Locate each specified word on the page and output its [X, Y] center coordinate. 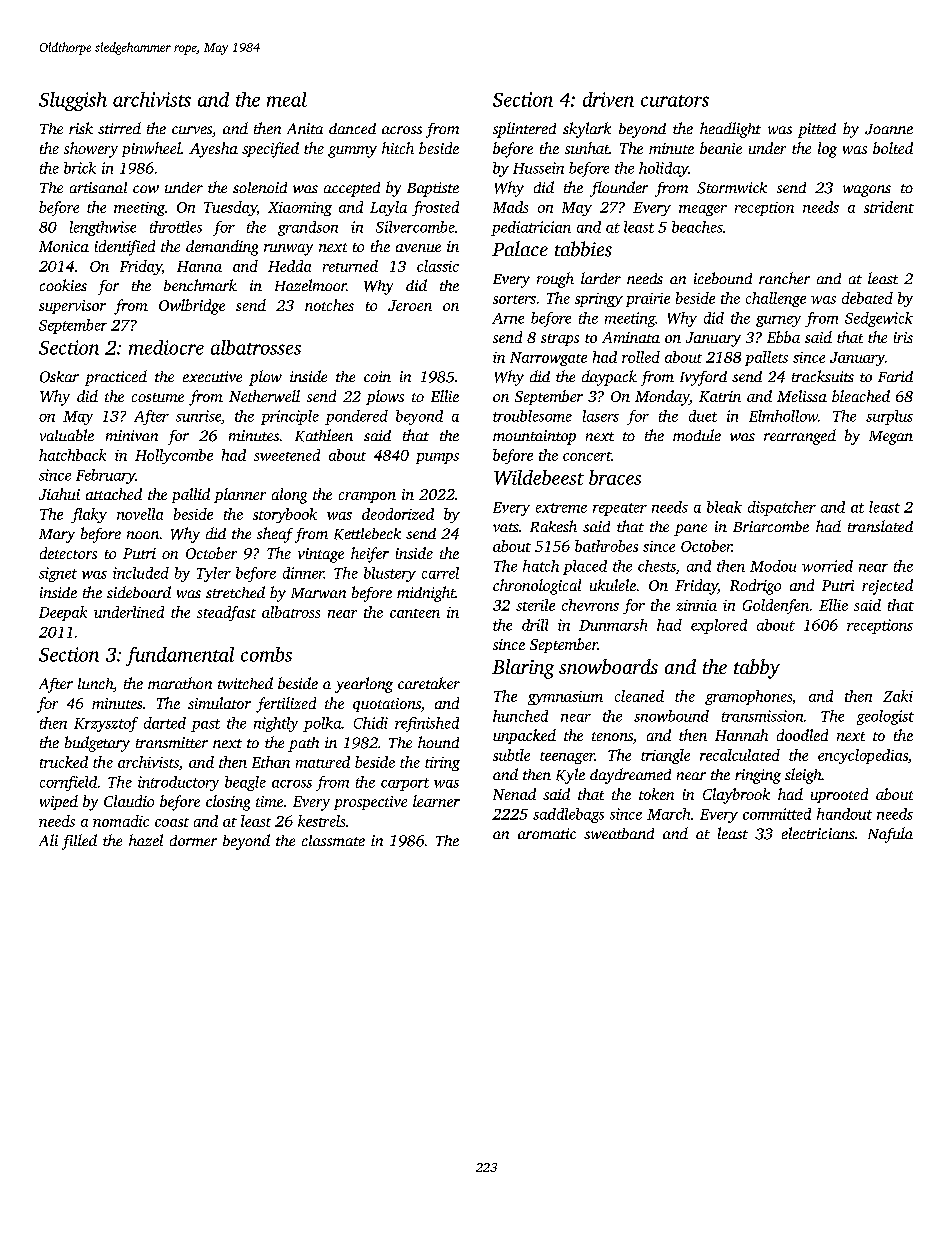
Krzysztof [106, 724]
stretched [235, 592]
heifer [370, 555]
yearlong [364, 685]
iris [903, 337]
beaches [697, 227]
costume [158, 397]
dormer [193, 840]
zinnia [696, 605]
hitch [398, 148]
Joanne [889, 129]
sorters [514, 299]
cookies [63, 285]
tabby [757, 669]
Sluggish [73, 101]
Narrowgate [548, 359]
